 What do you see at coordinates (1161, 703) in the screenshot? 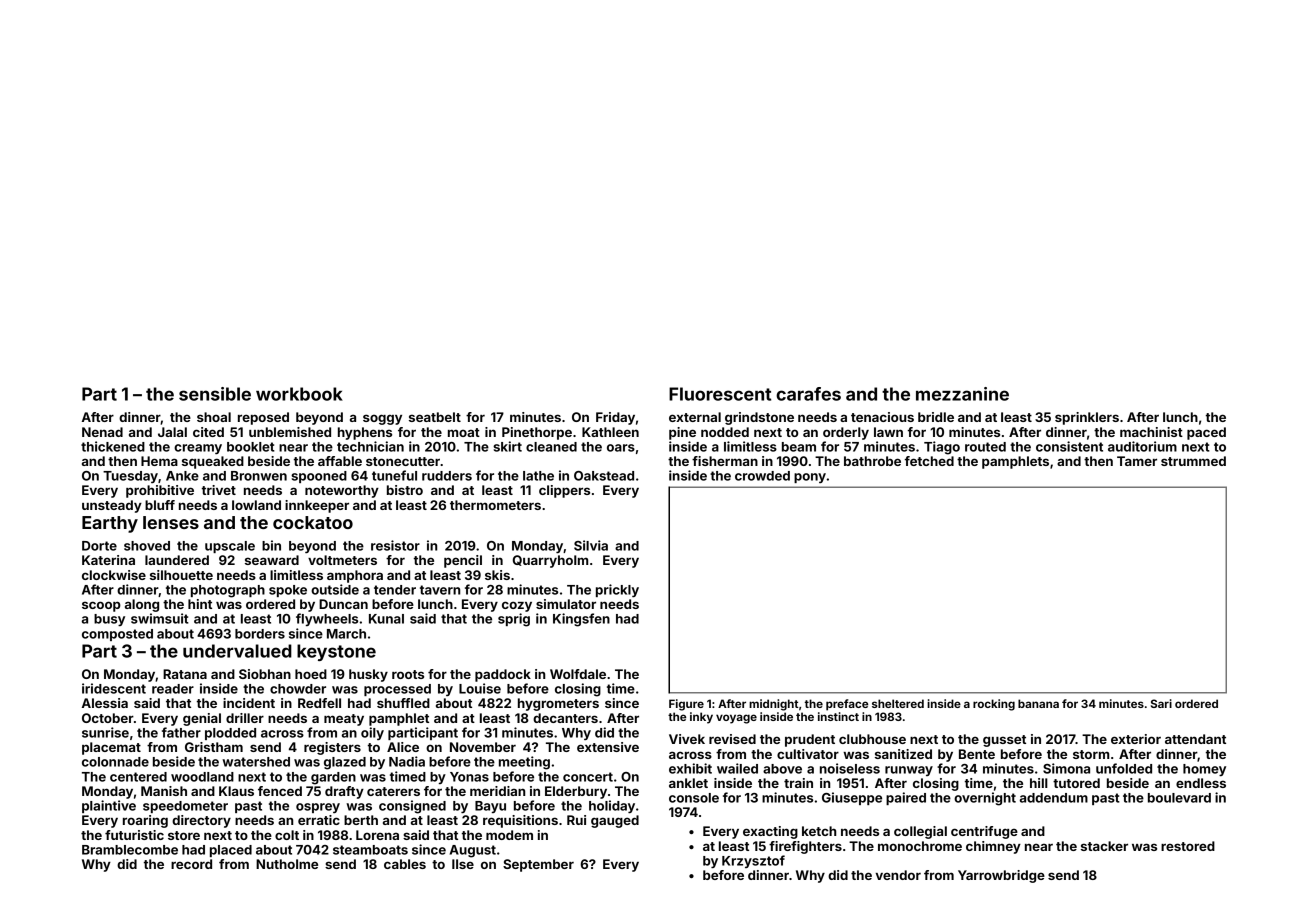
I see `Sari` at bounding box center [1161, 703].
